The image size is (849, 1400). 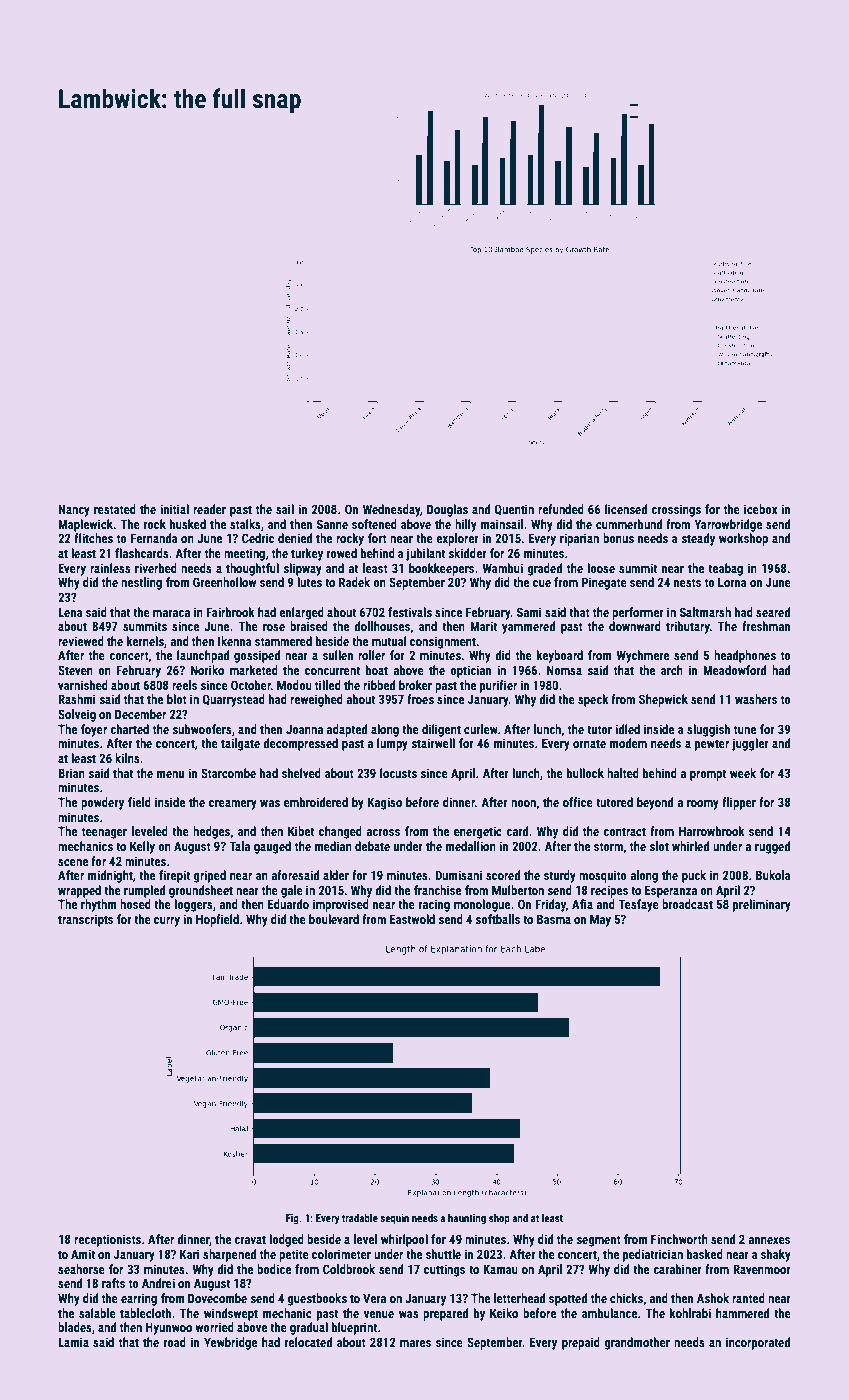 What do you see at coordinates (762, 905) in the page?
I see `preliminary` at bounding box center [762, 905].
